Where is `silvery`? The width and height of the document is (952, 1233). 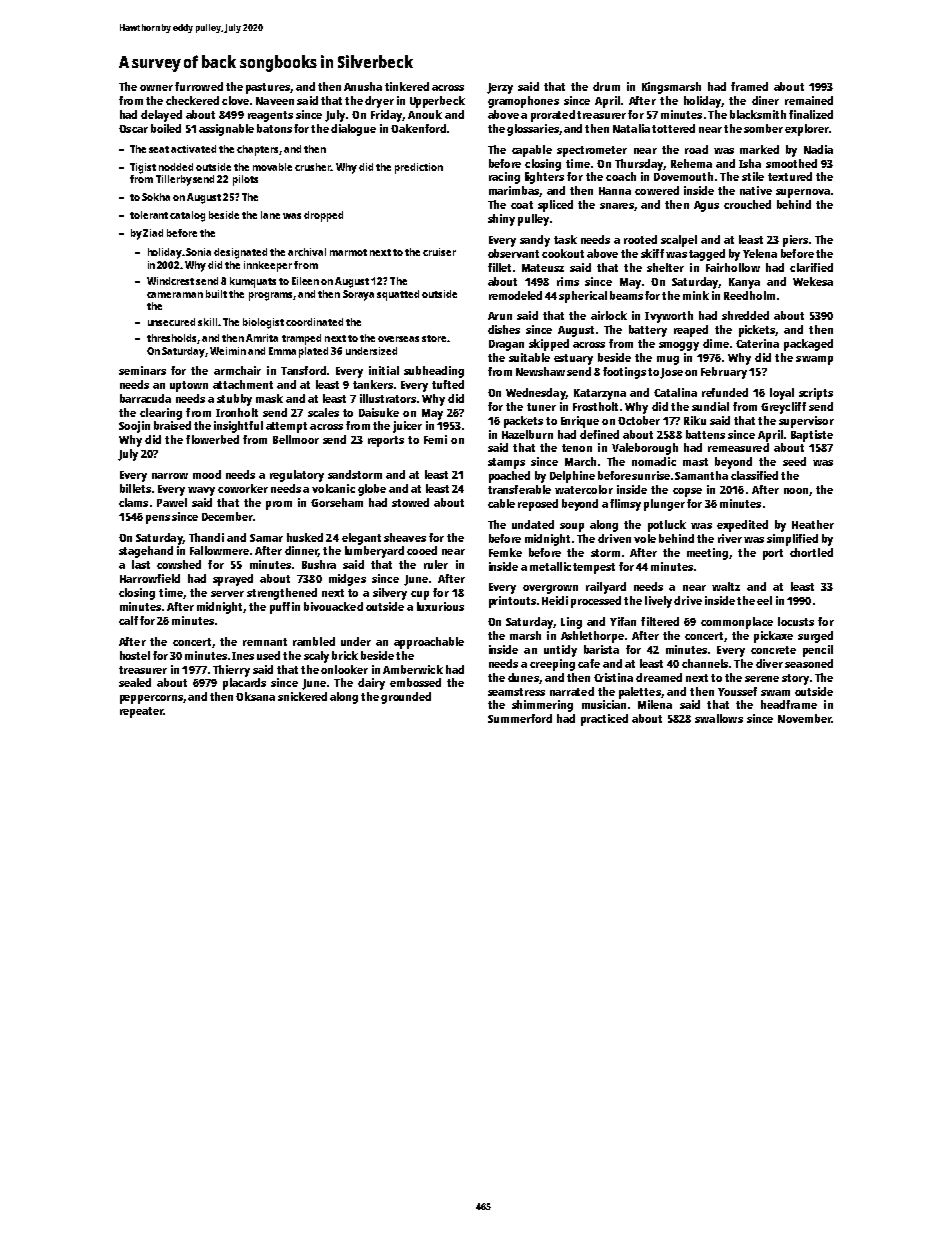 silvery is located at coordinates (390, 594).
